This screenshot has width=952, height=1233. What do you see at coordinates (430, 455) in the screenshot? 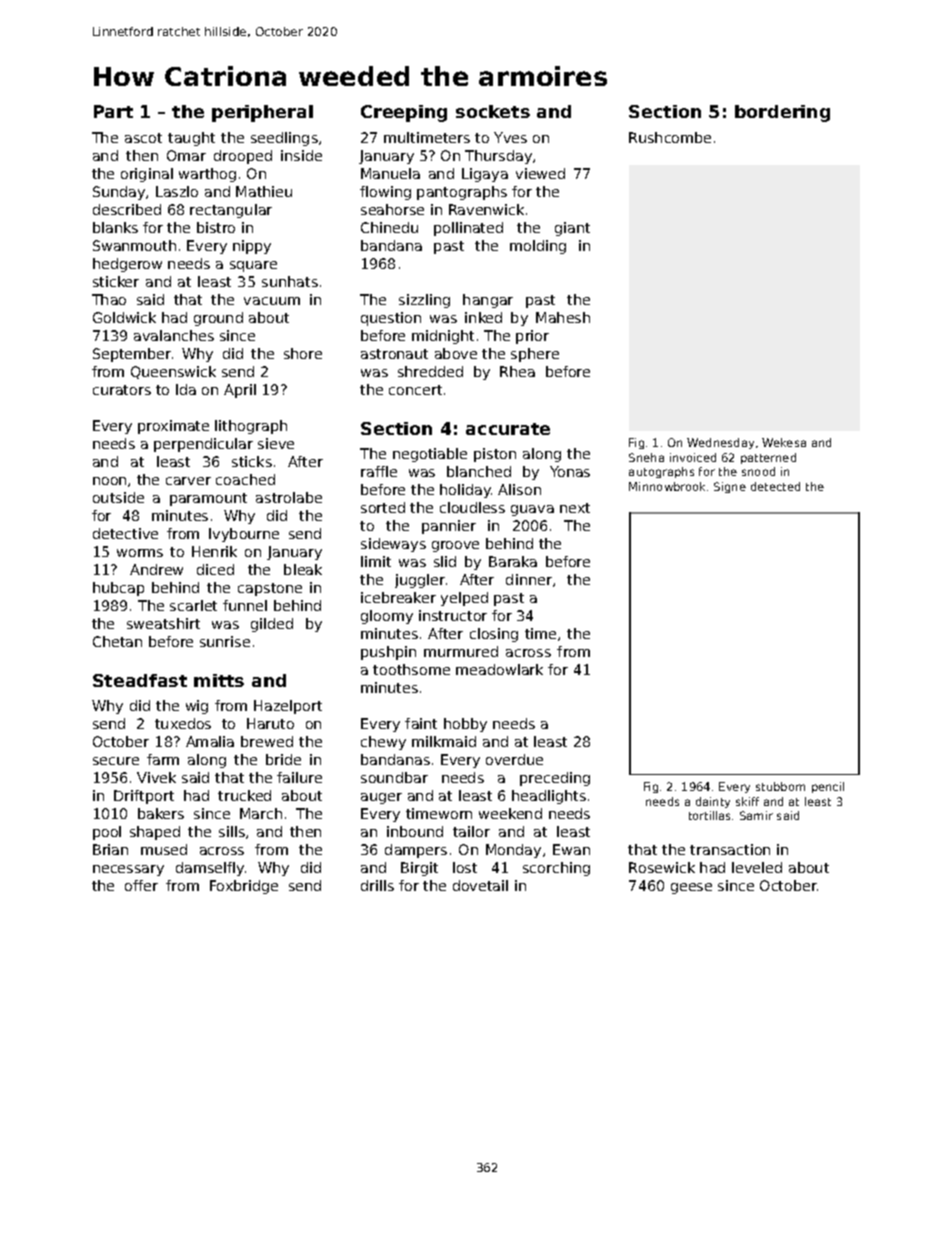
I see `negotiable` at bounding box center [430, 455].
